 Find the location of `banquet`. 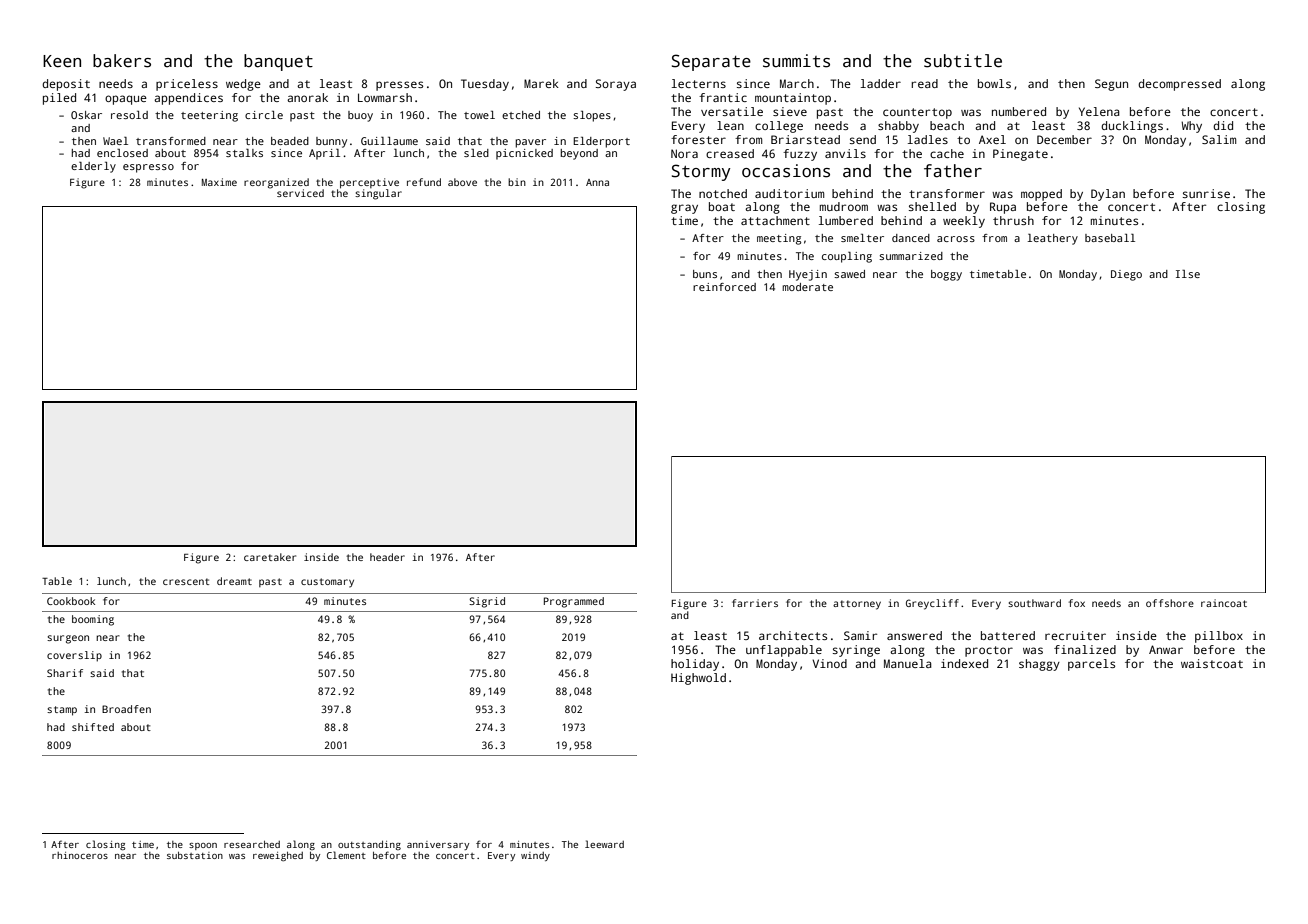

banquet is located at coordinates (278, 62).
